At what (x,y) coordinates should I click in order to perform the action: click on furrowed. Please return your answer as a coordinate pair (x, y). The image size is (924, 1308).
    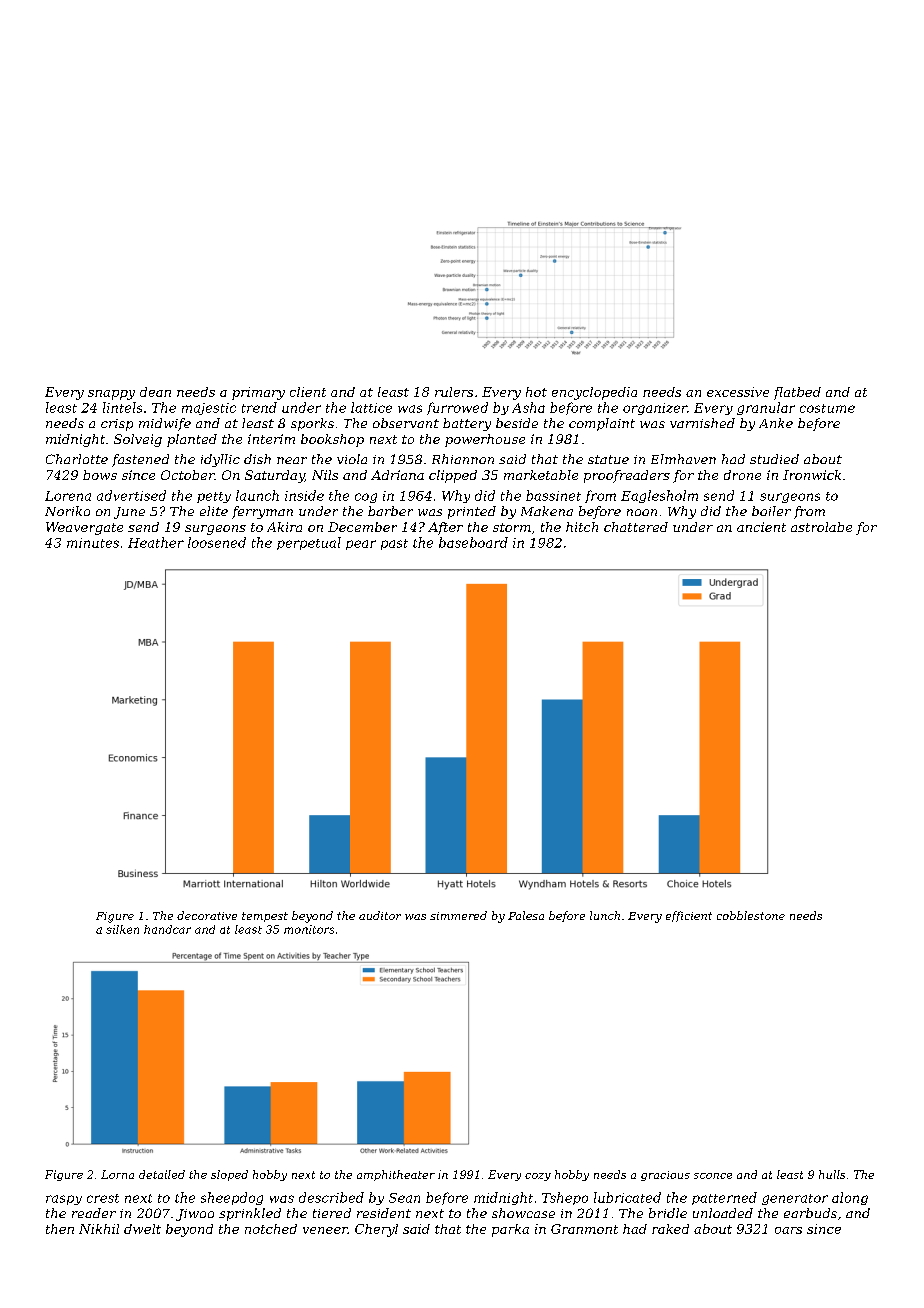
    Looking at the image, I should click on (457, 408).
